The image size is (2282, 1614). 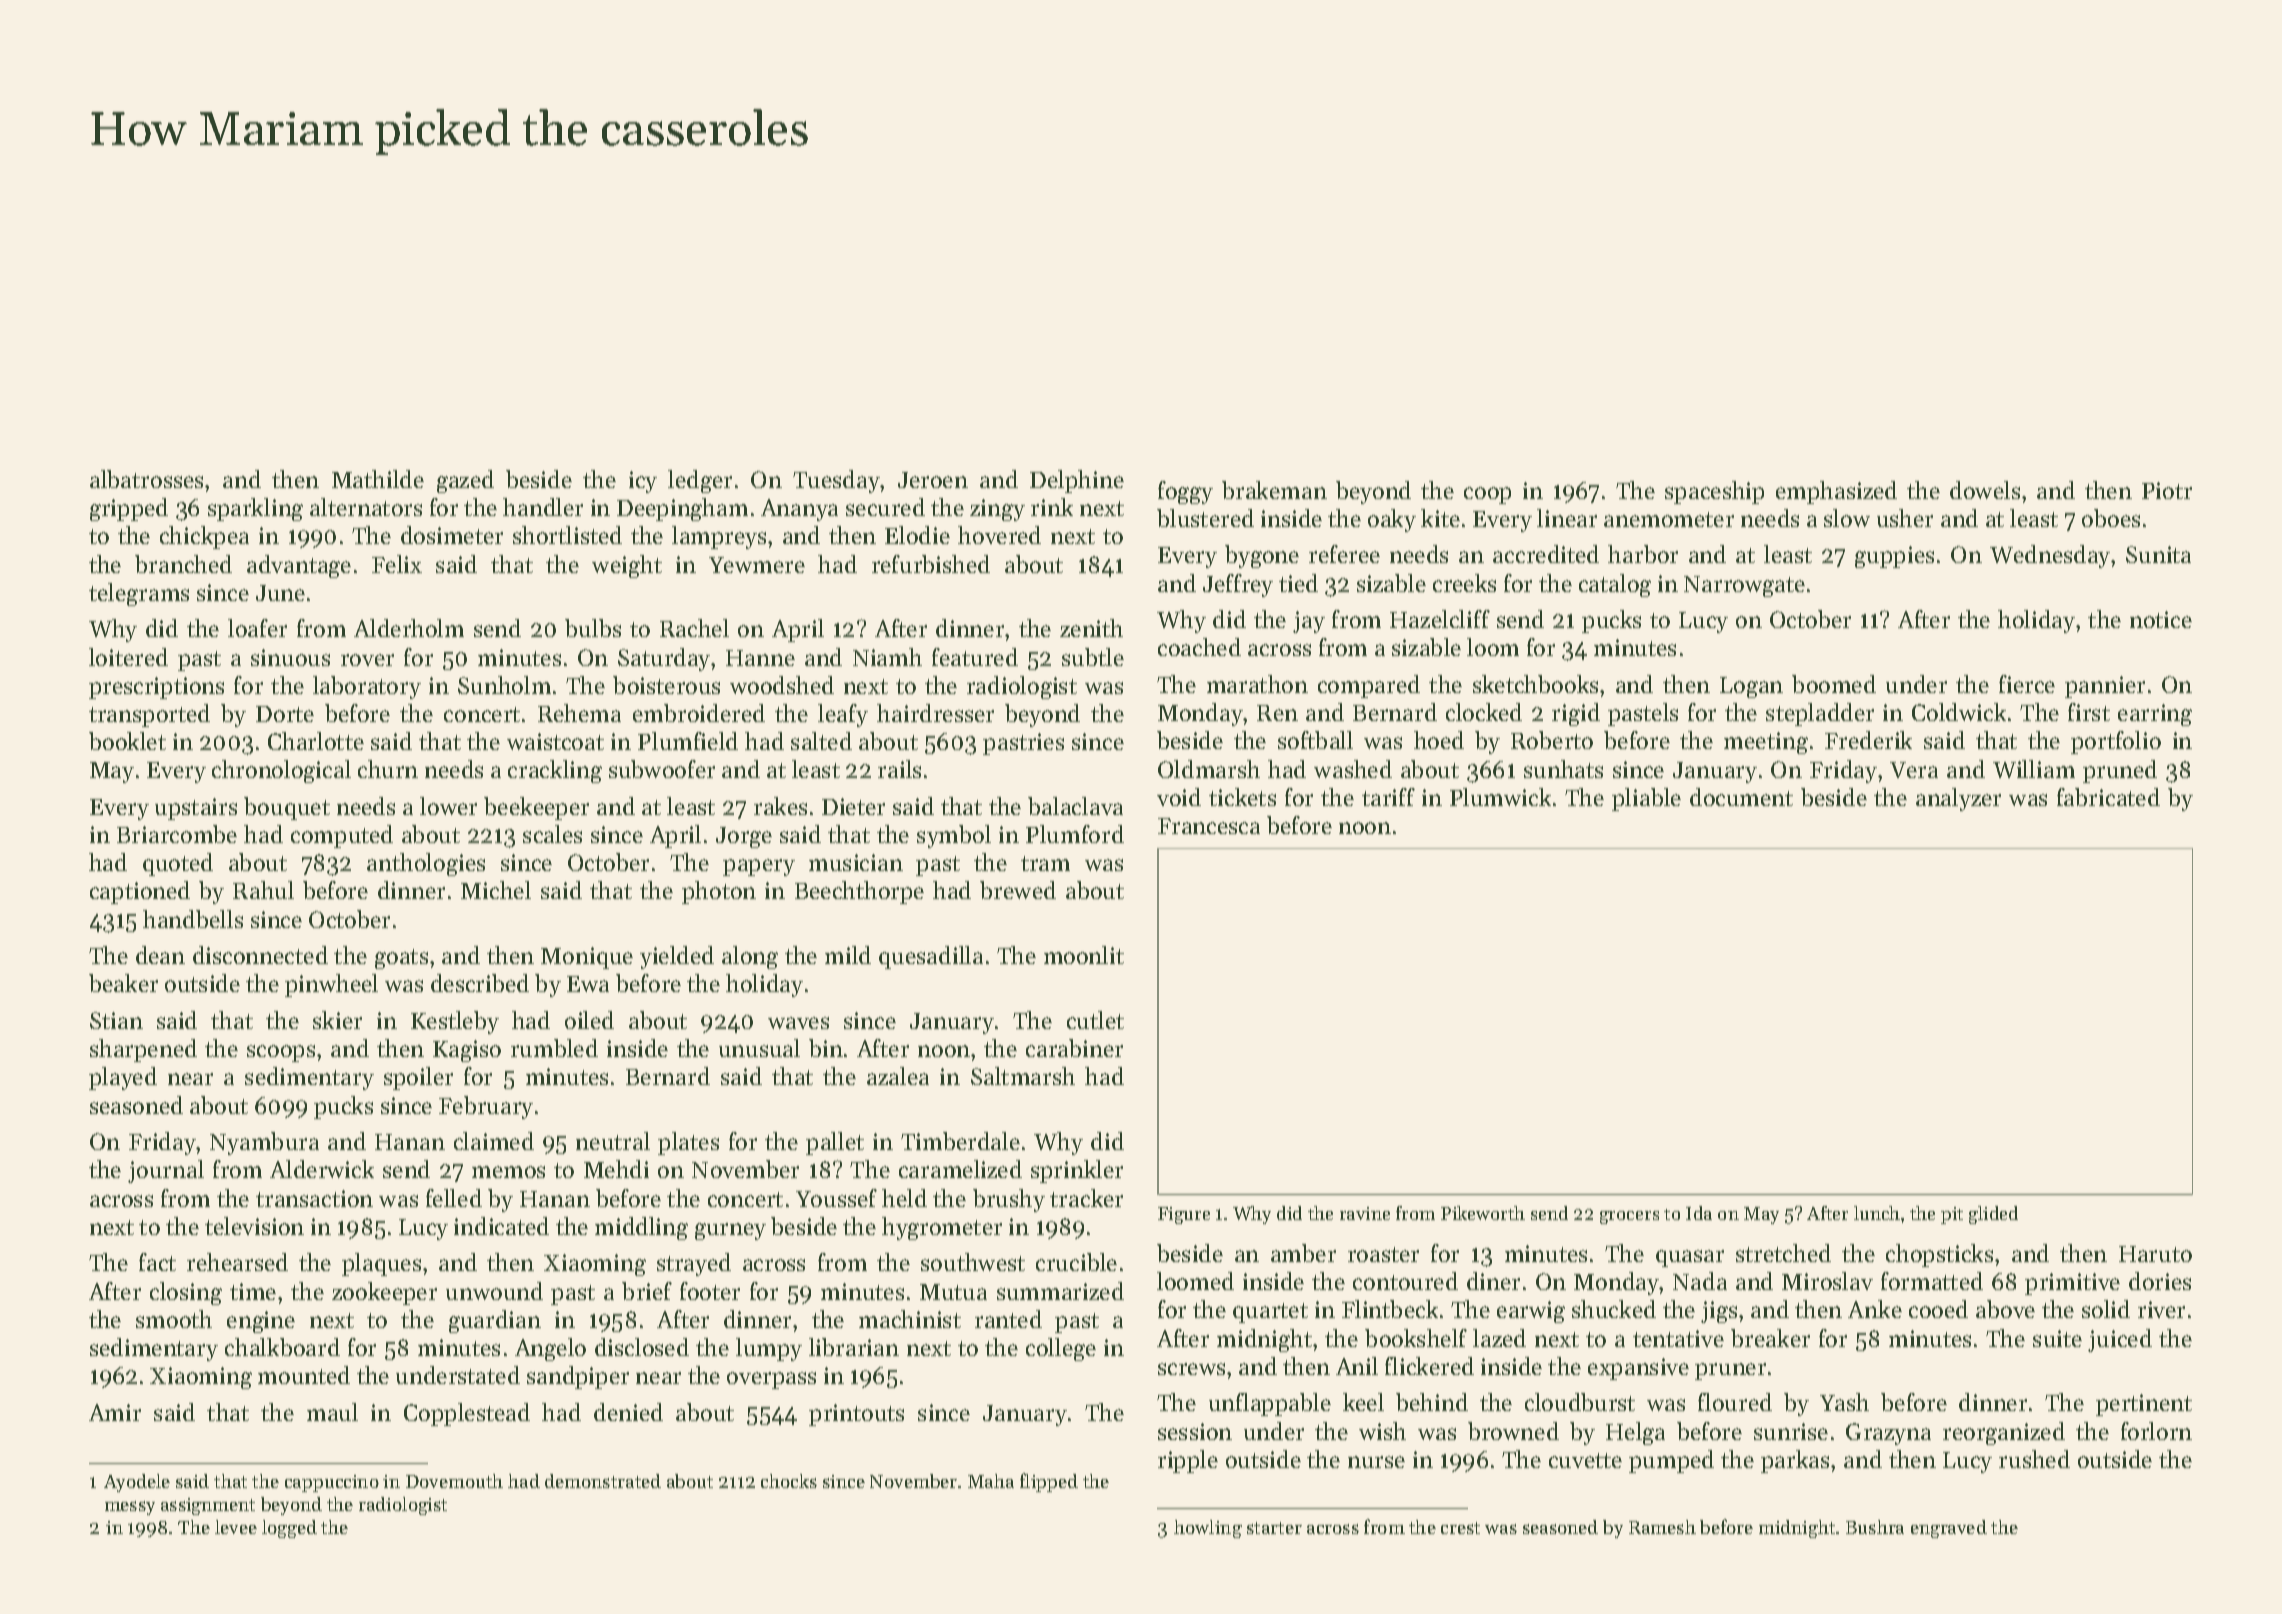 I want to click on glided, so click(x=1993, y=1215).
